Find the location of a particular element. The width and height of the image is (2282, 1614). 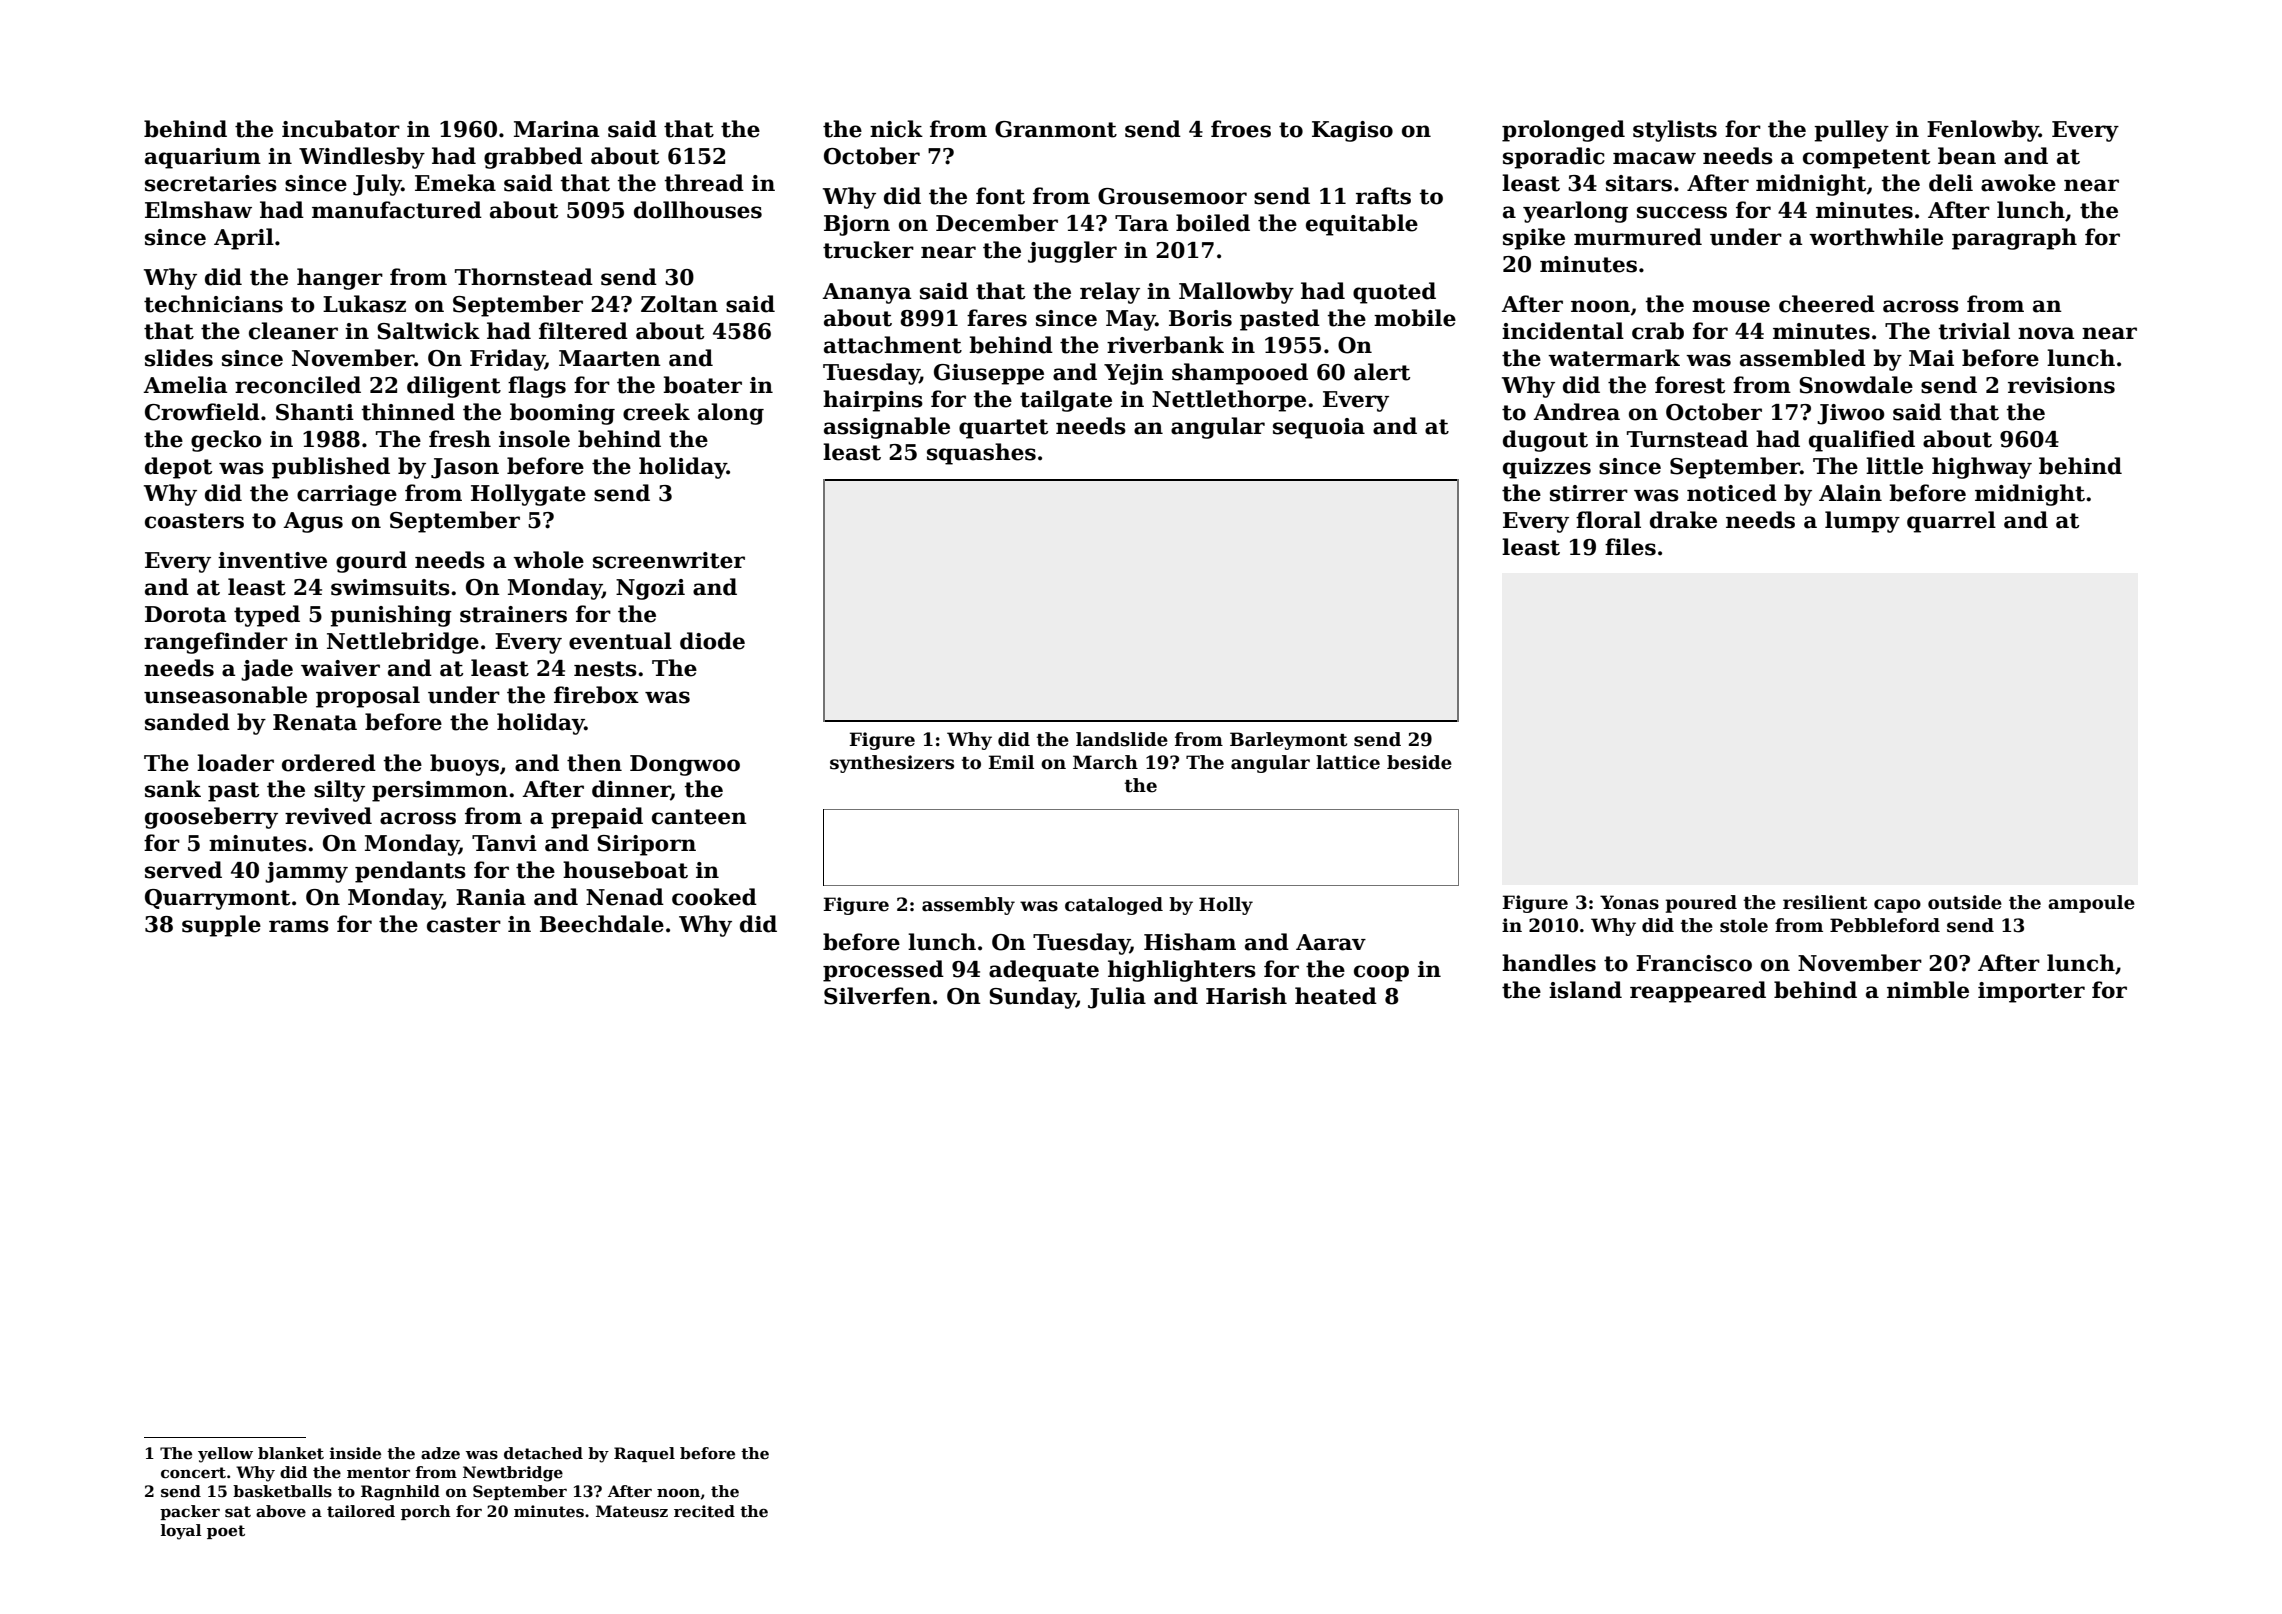

trivial is located at coordinates (1974, 331).
